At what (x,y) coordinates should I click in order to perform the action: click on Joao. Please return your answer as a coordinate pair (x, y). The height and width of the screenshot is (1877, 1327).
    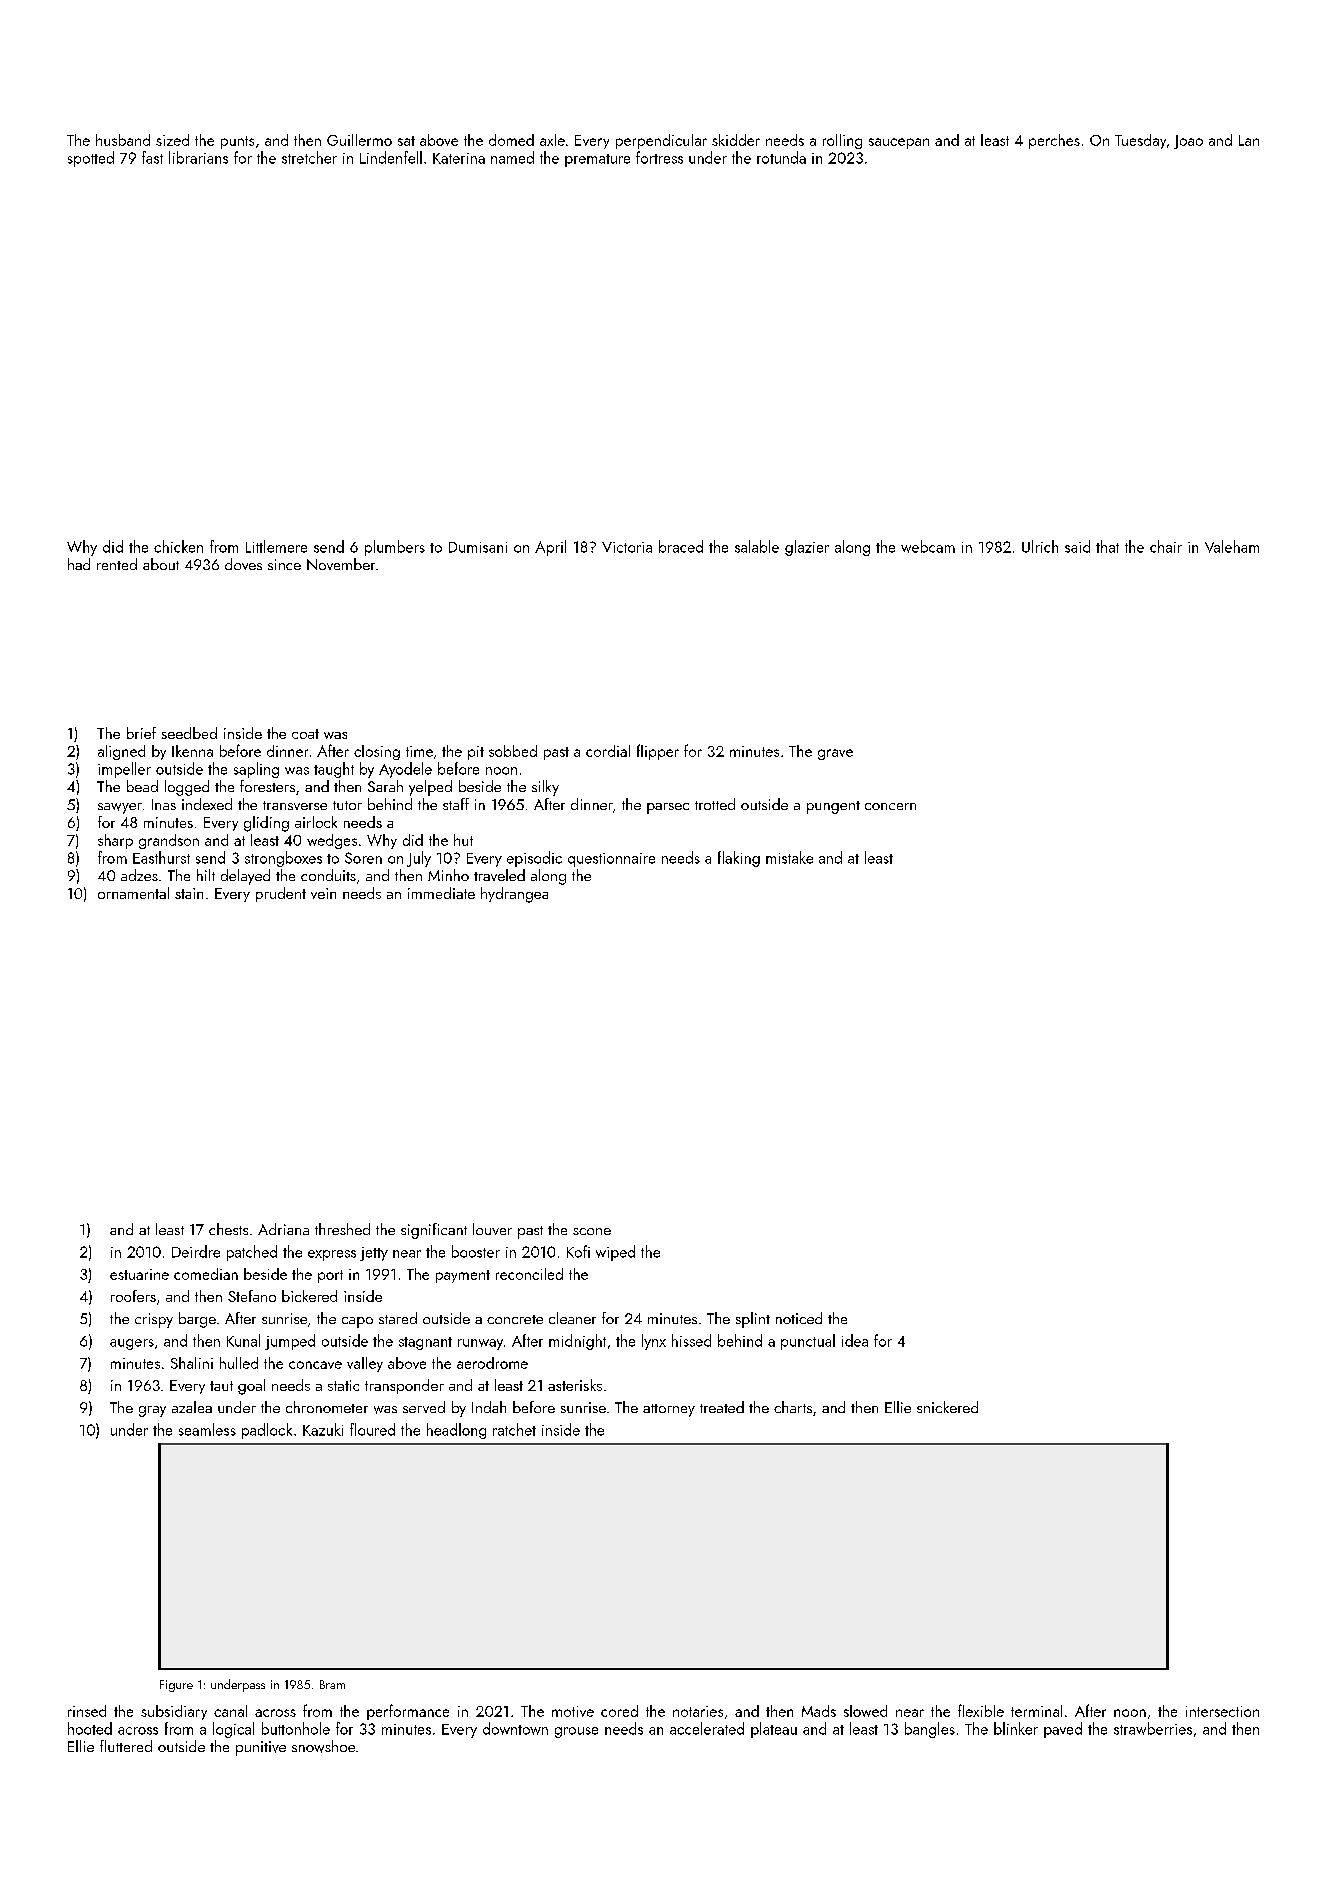
    Looking at the image, I should click on (1188, 142).
